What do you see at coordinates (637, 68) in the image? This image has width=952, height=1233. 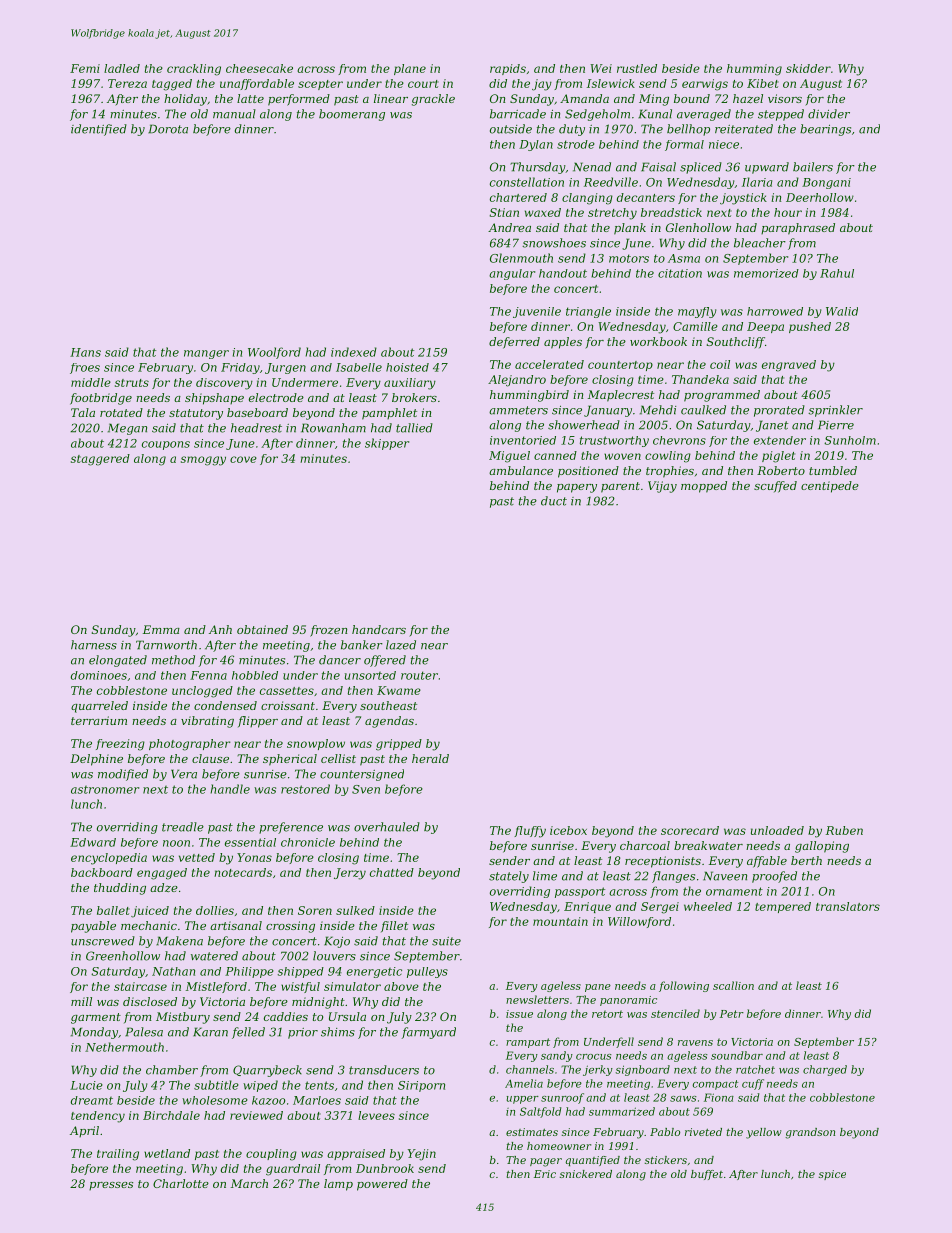 I see `rustled` at bounding box center [637, 68].
